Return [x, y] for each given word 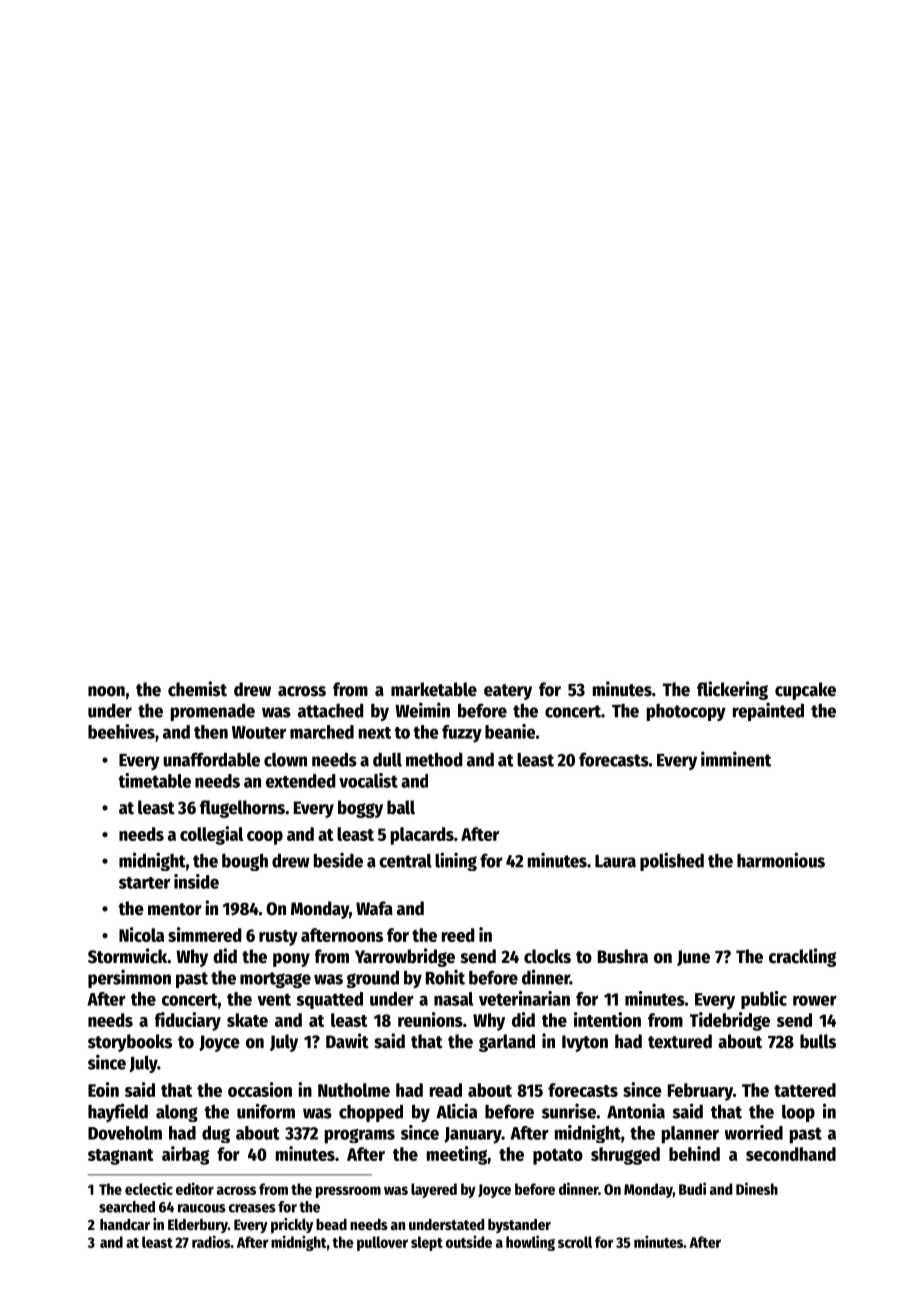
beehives [121, 731]
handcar [125, 1224]
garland [507, 1043]
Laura [615, 861]
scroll [575, 1242]
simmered [205, 934]
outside [469, 1241]
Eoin [103, 1089]
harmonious [781, 860]
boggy [360, 809]
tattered [805, 1090]
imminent [736, 759]
